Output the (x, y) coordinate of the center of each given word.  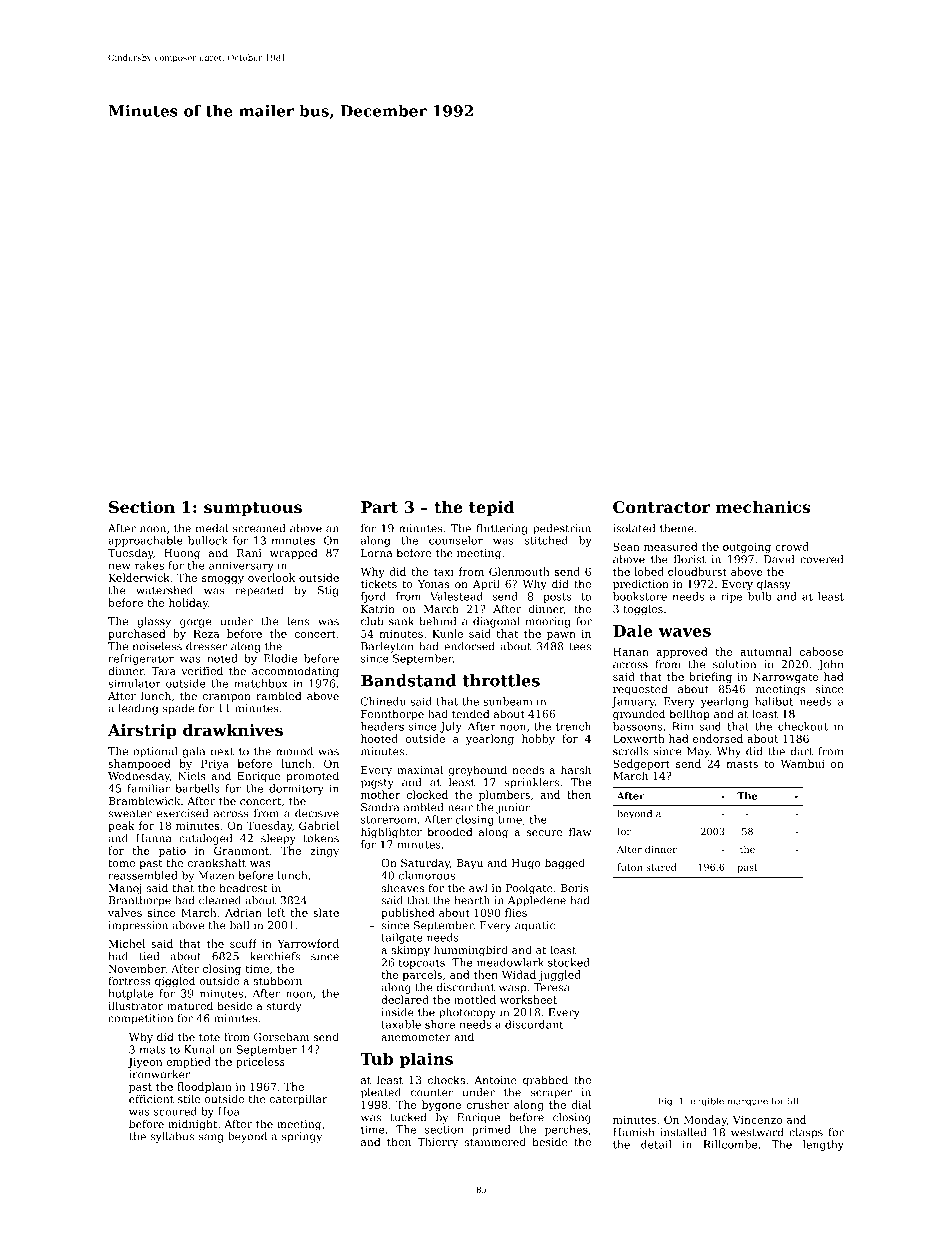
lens (298, 621)
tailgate (402, 938)
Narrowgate (786, 677)
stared (661, 867)
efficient (151, 1098)
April (486, 584)
